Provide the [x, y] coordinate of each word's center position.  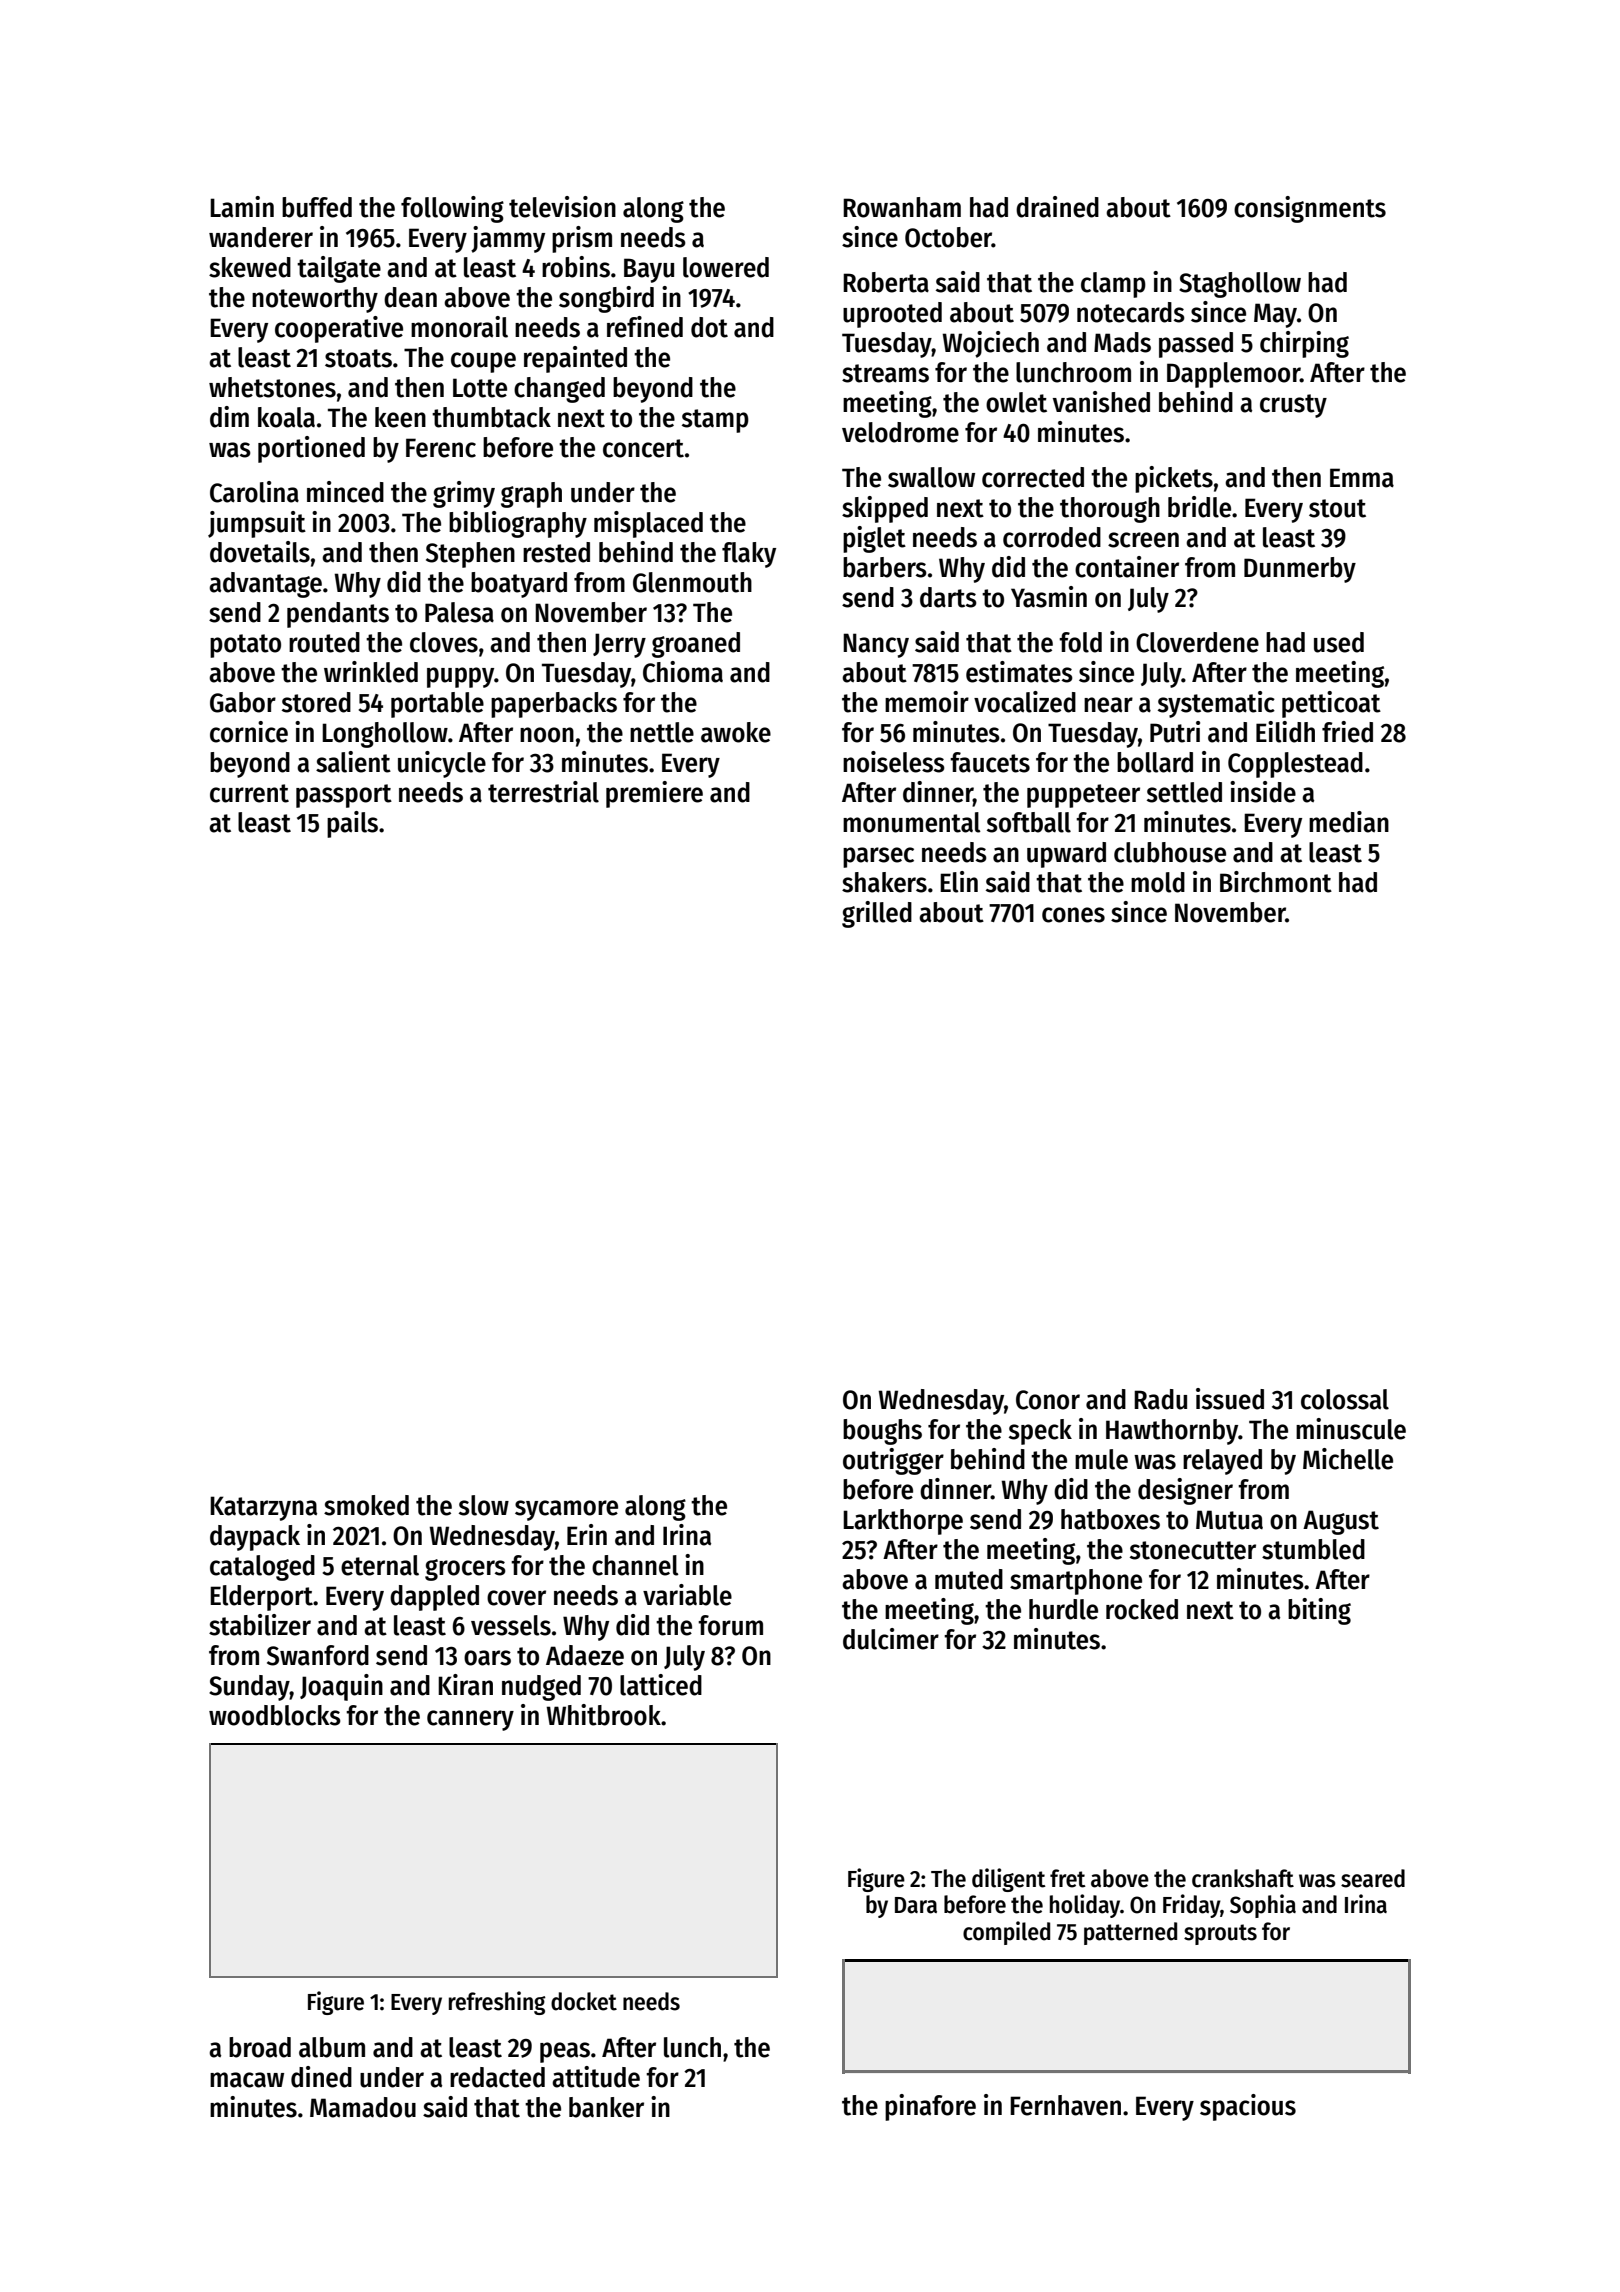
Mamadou [363, 2107]
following [452, 209]
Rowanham [902, 207]
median [1349, 822]
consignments [1310, 209]
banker [606, 2107]
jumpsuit [257, 524]
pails [352, 824]
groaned [696, 645]
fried [1347, 732]
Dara [916, 1905]
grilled [877, 914]
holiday [1085, 1906]
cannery [470, 1720]
